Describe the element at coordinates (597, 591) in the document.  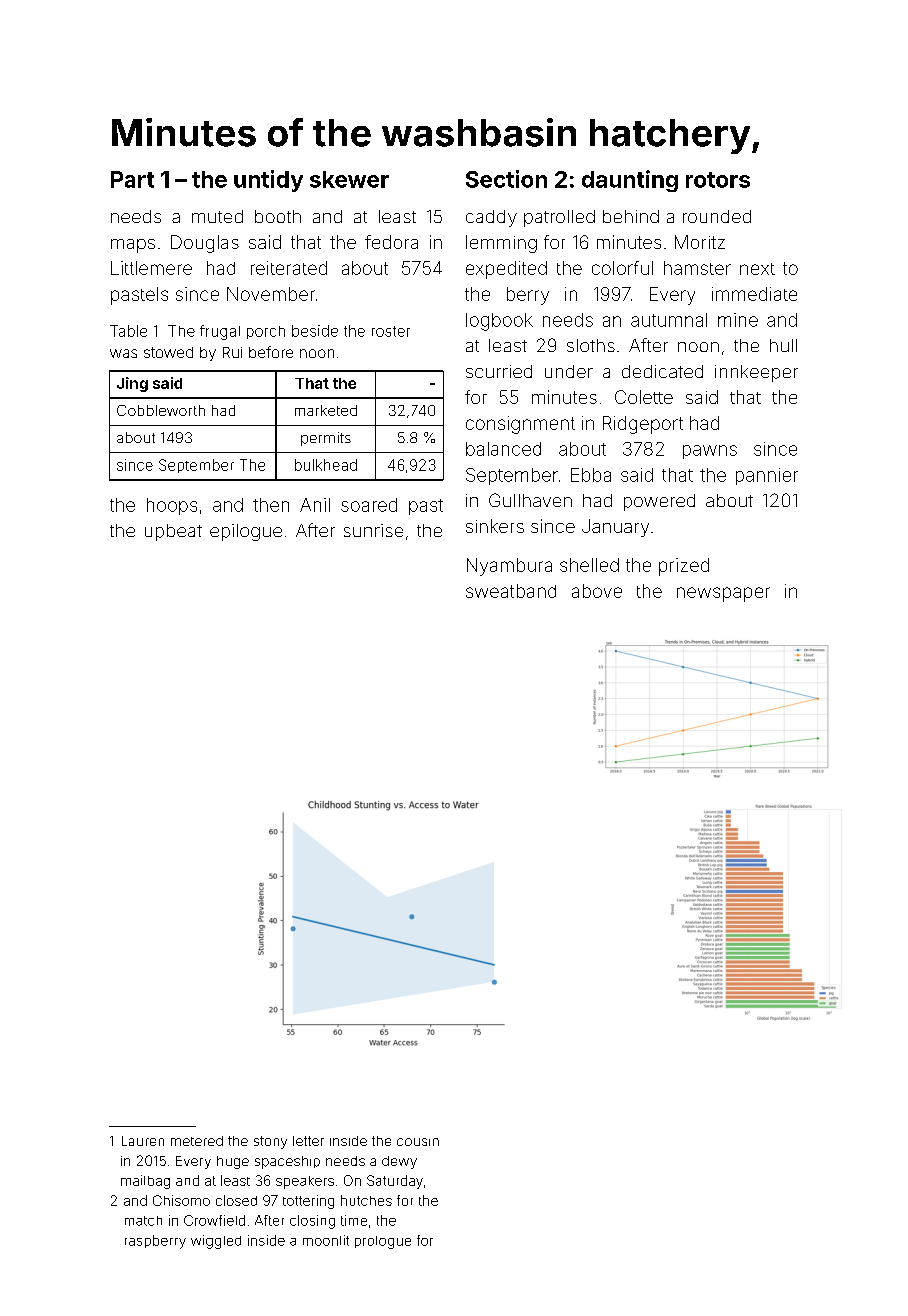
I see `above` at that location.
